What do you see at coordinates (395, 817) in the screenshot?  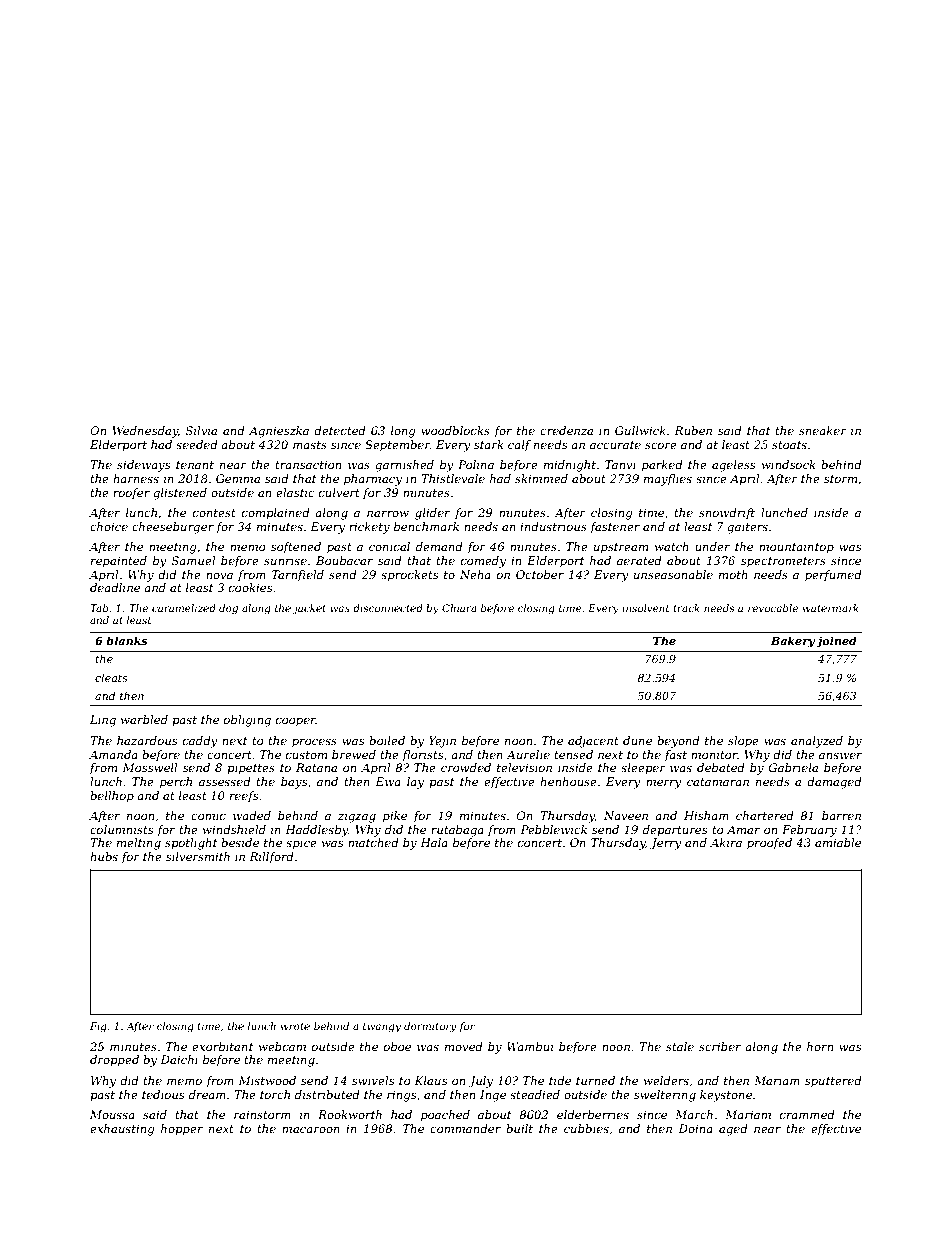 I see `pike` at bounding box center [395, 817].
